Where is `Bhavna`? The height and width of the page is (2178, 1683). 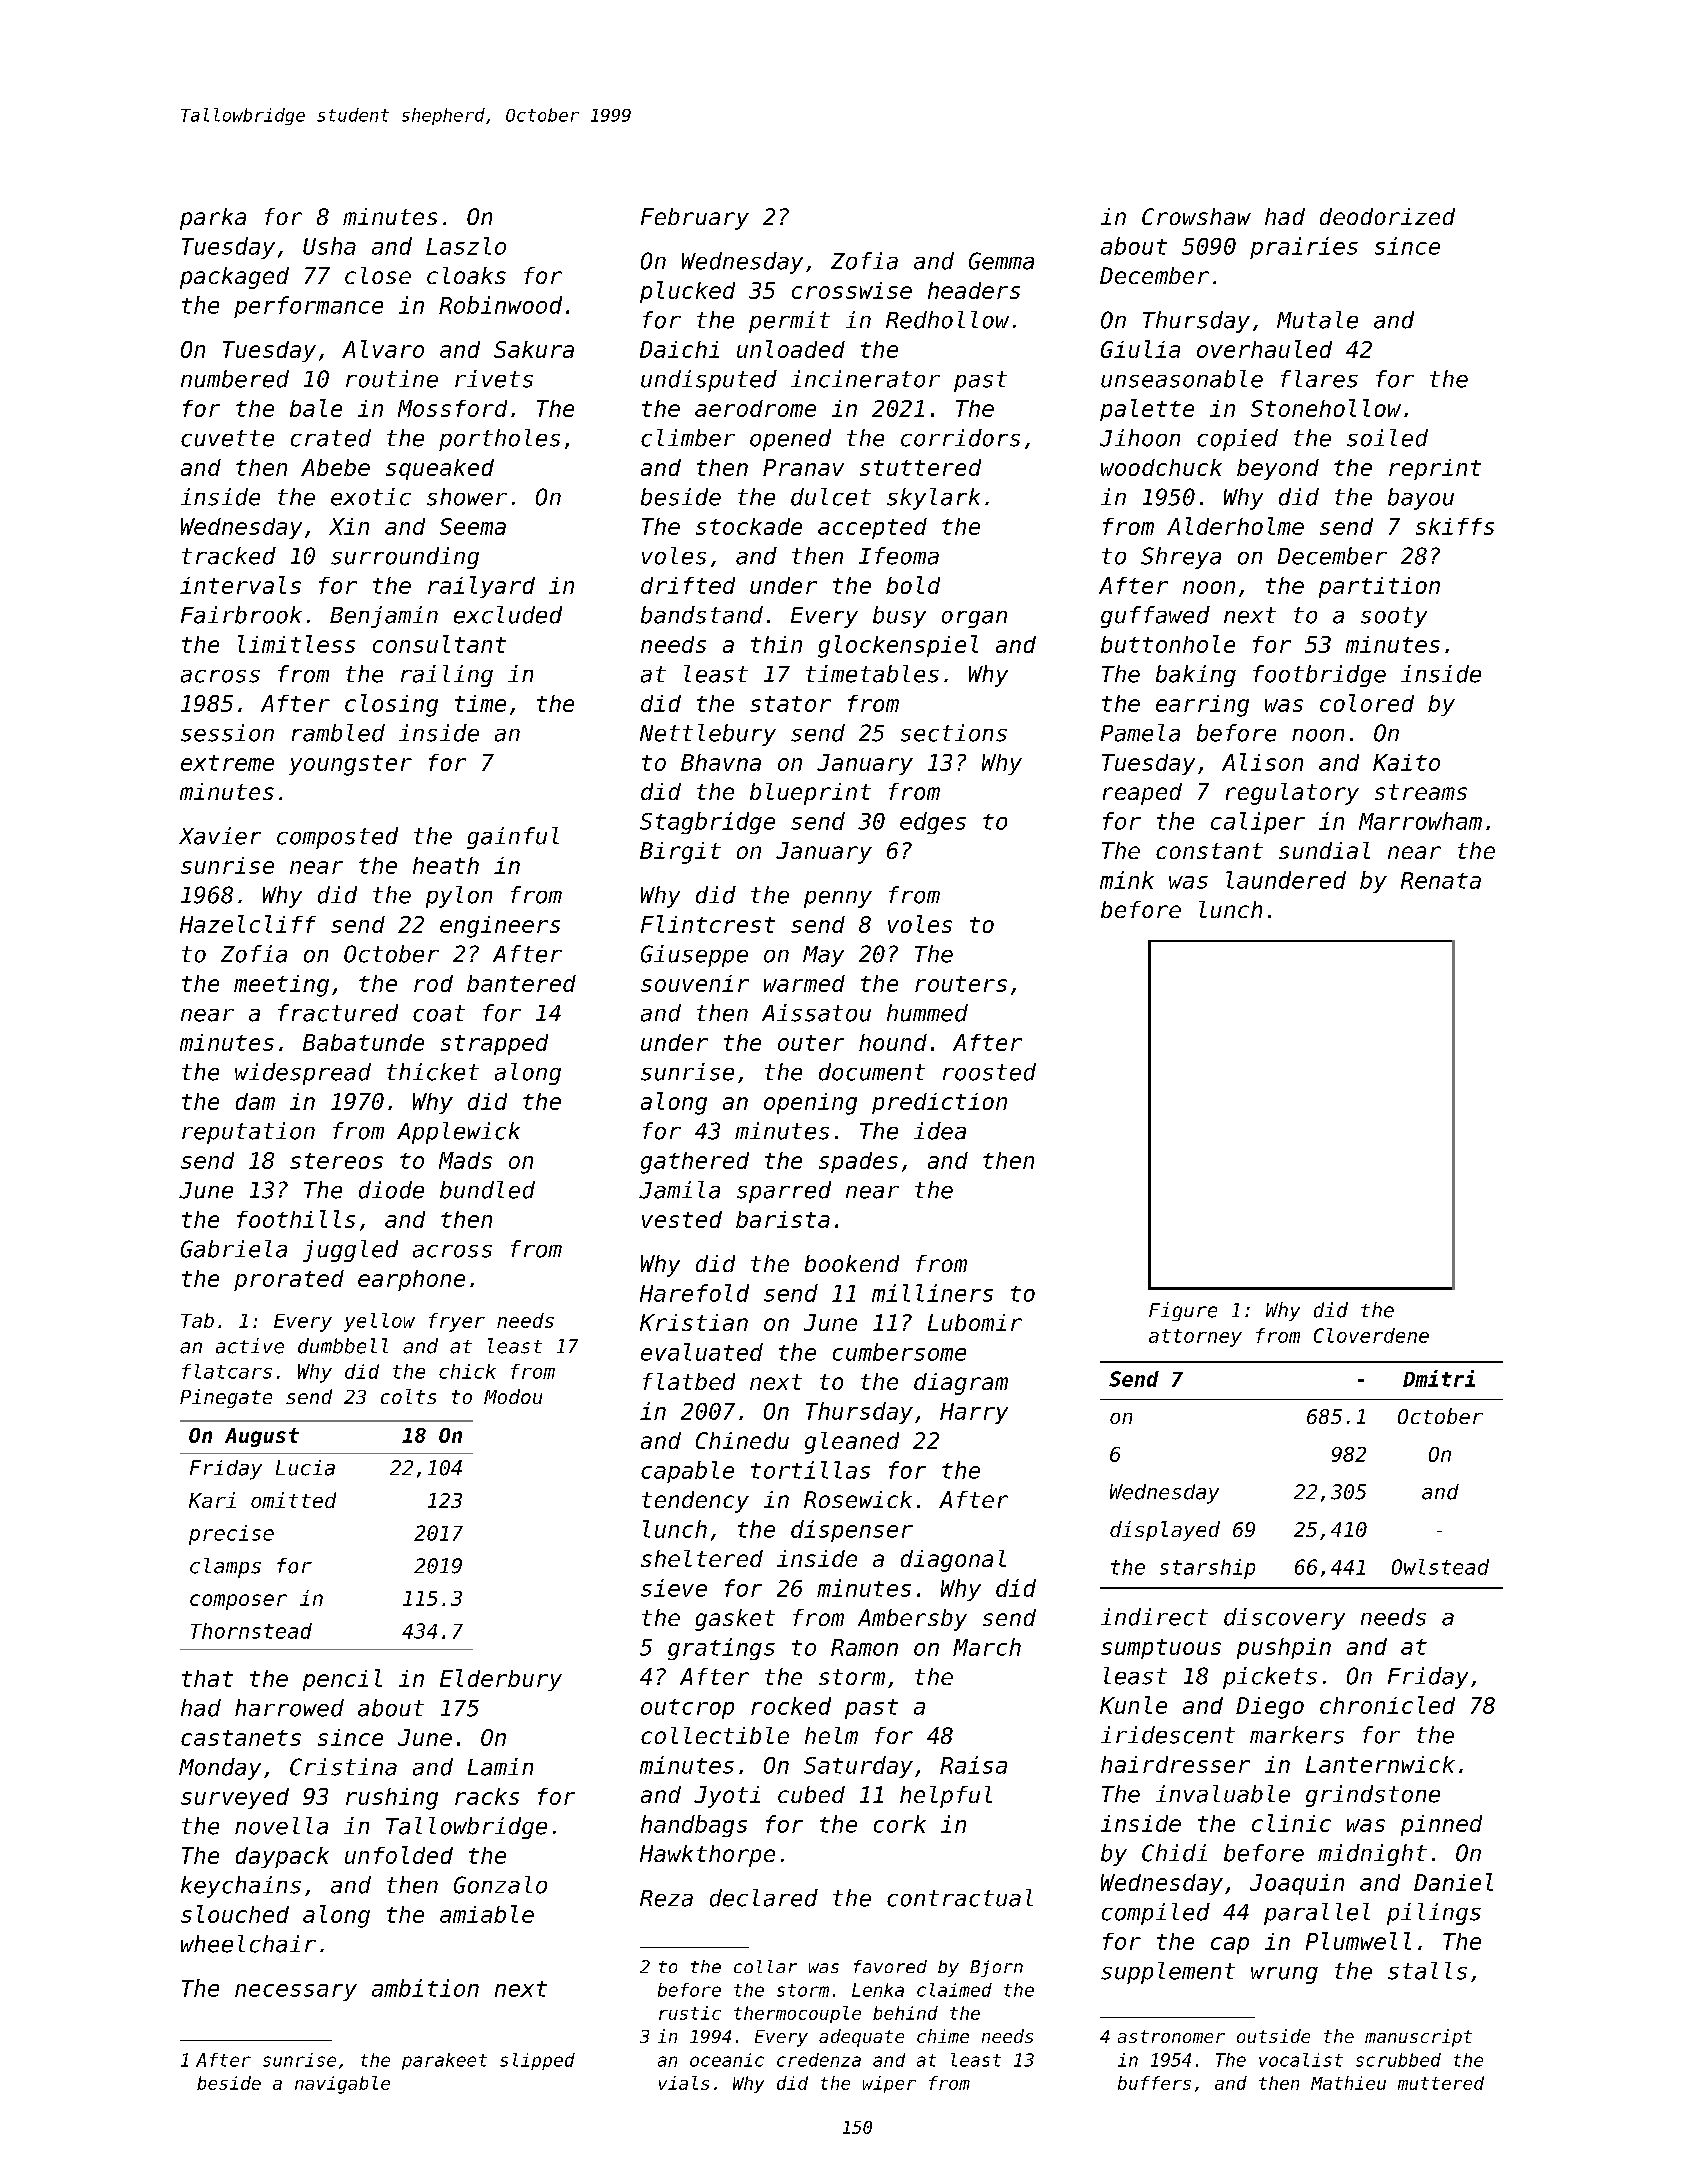
Bhavna is located at coordinates (721, 762).
